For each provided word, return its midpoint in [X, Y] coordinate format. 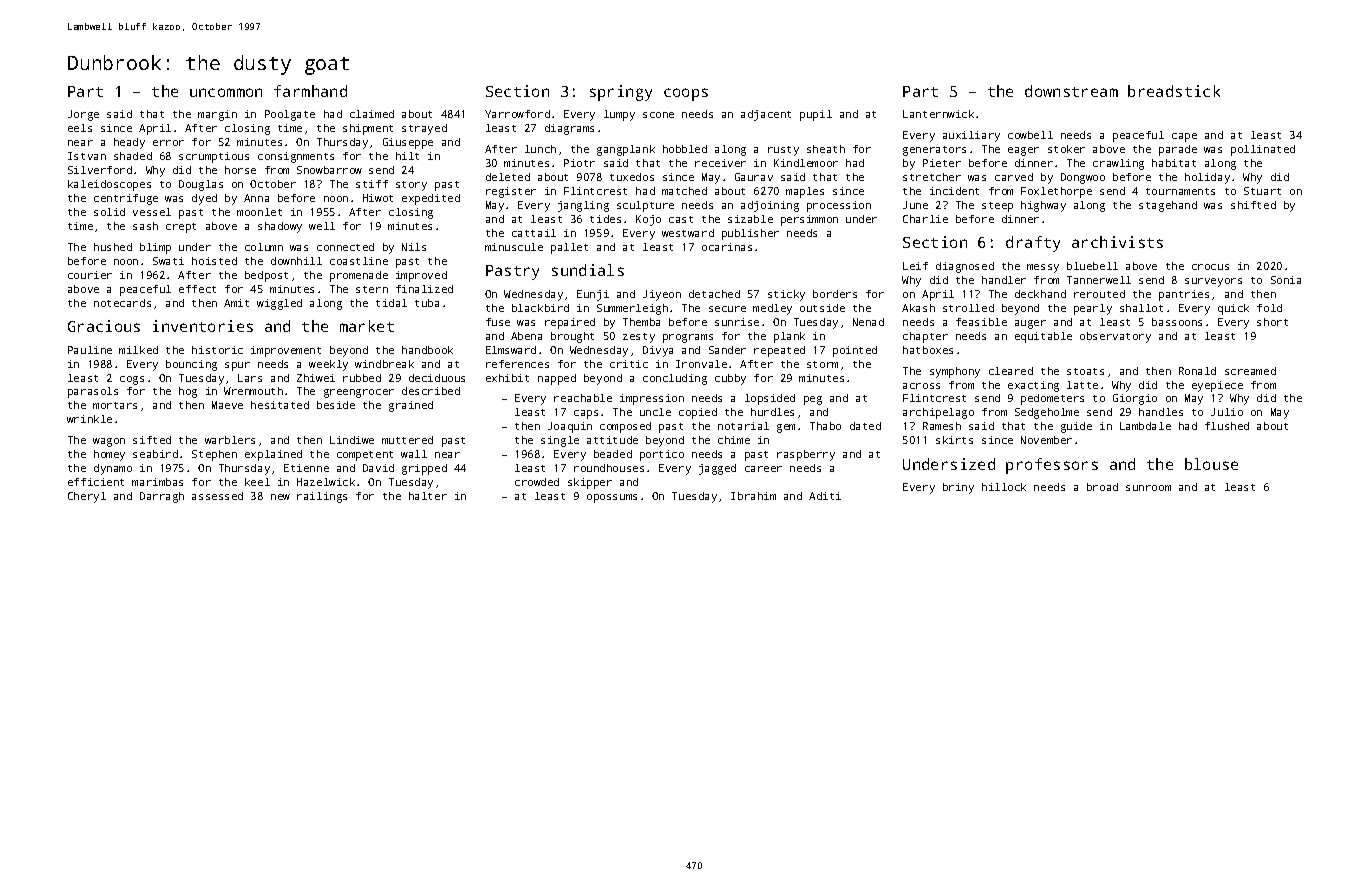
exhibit [507, 378]
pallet [569, 248]
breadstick [1174, 91]
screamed [1250, 371]
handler [1004, 280]
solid [109, 212]
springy [621, 93]
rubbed [362, 378]
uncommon [226, 92]
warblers [230, 440]
